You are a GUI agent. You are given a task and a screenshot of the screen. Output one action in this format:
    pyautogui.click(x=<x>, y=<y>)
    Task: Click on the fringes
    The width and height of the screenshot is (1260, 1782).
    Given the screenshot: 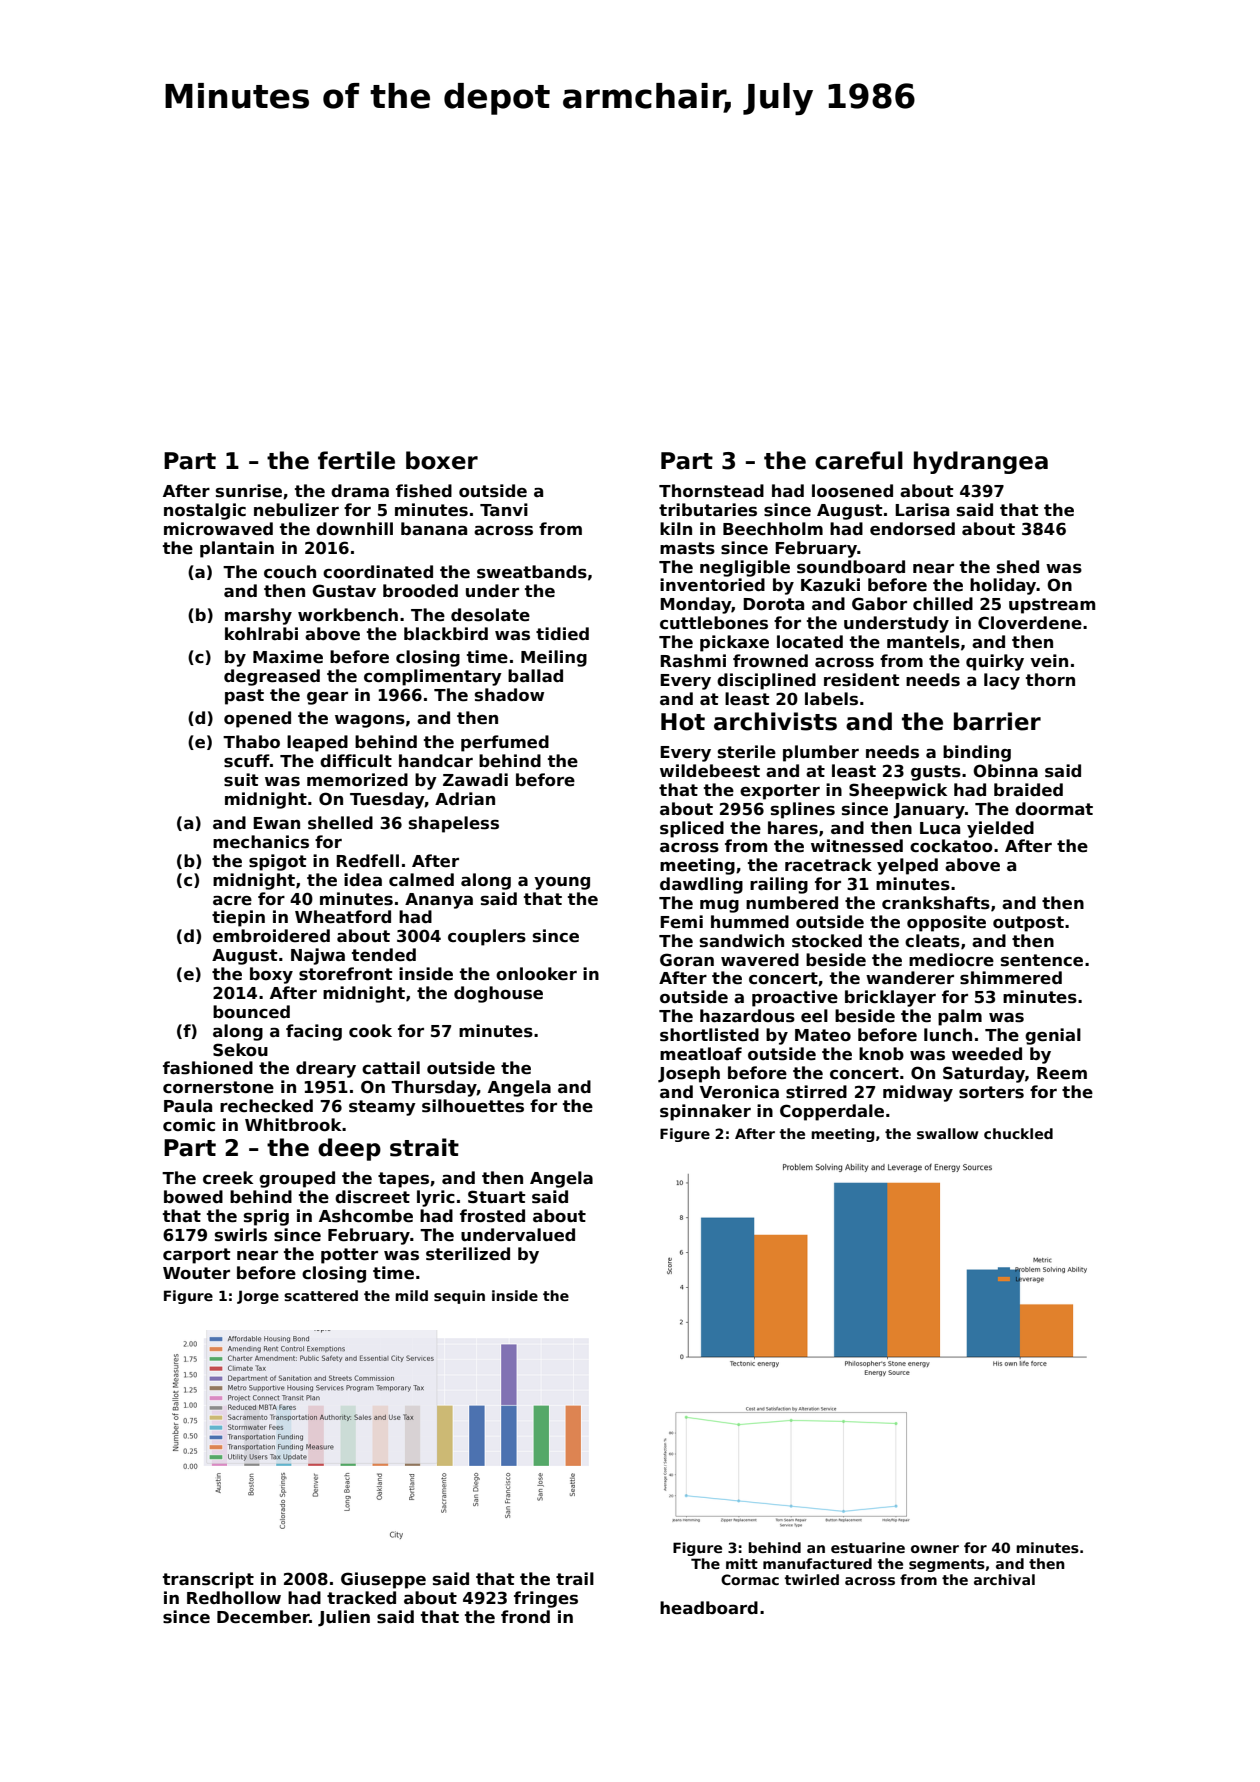 What is the action you would take?
    pyautogui.click(x=546, y=1599)
